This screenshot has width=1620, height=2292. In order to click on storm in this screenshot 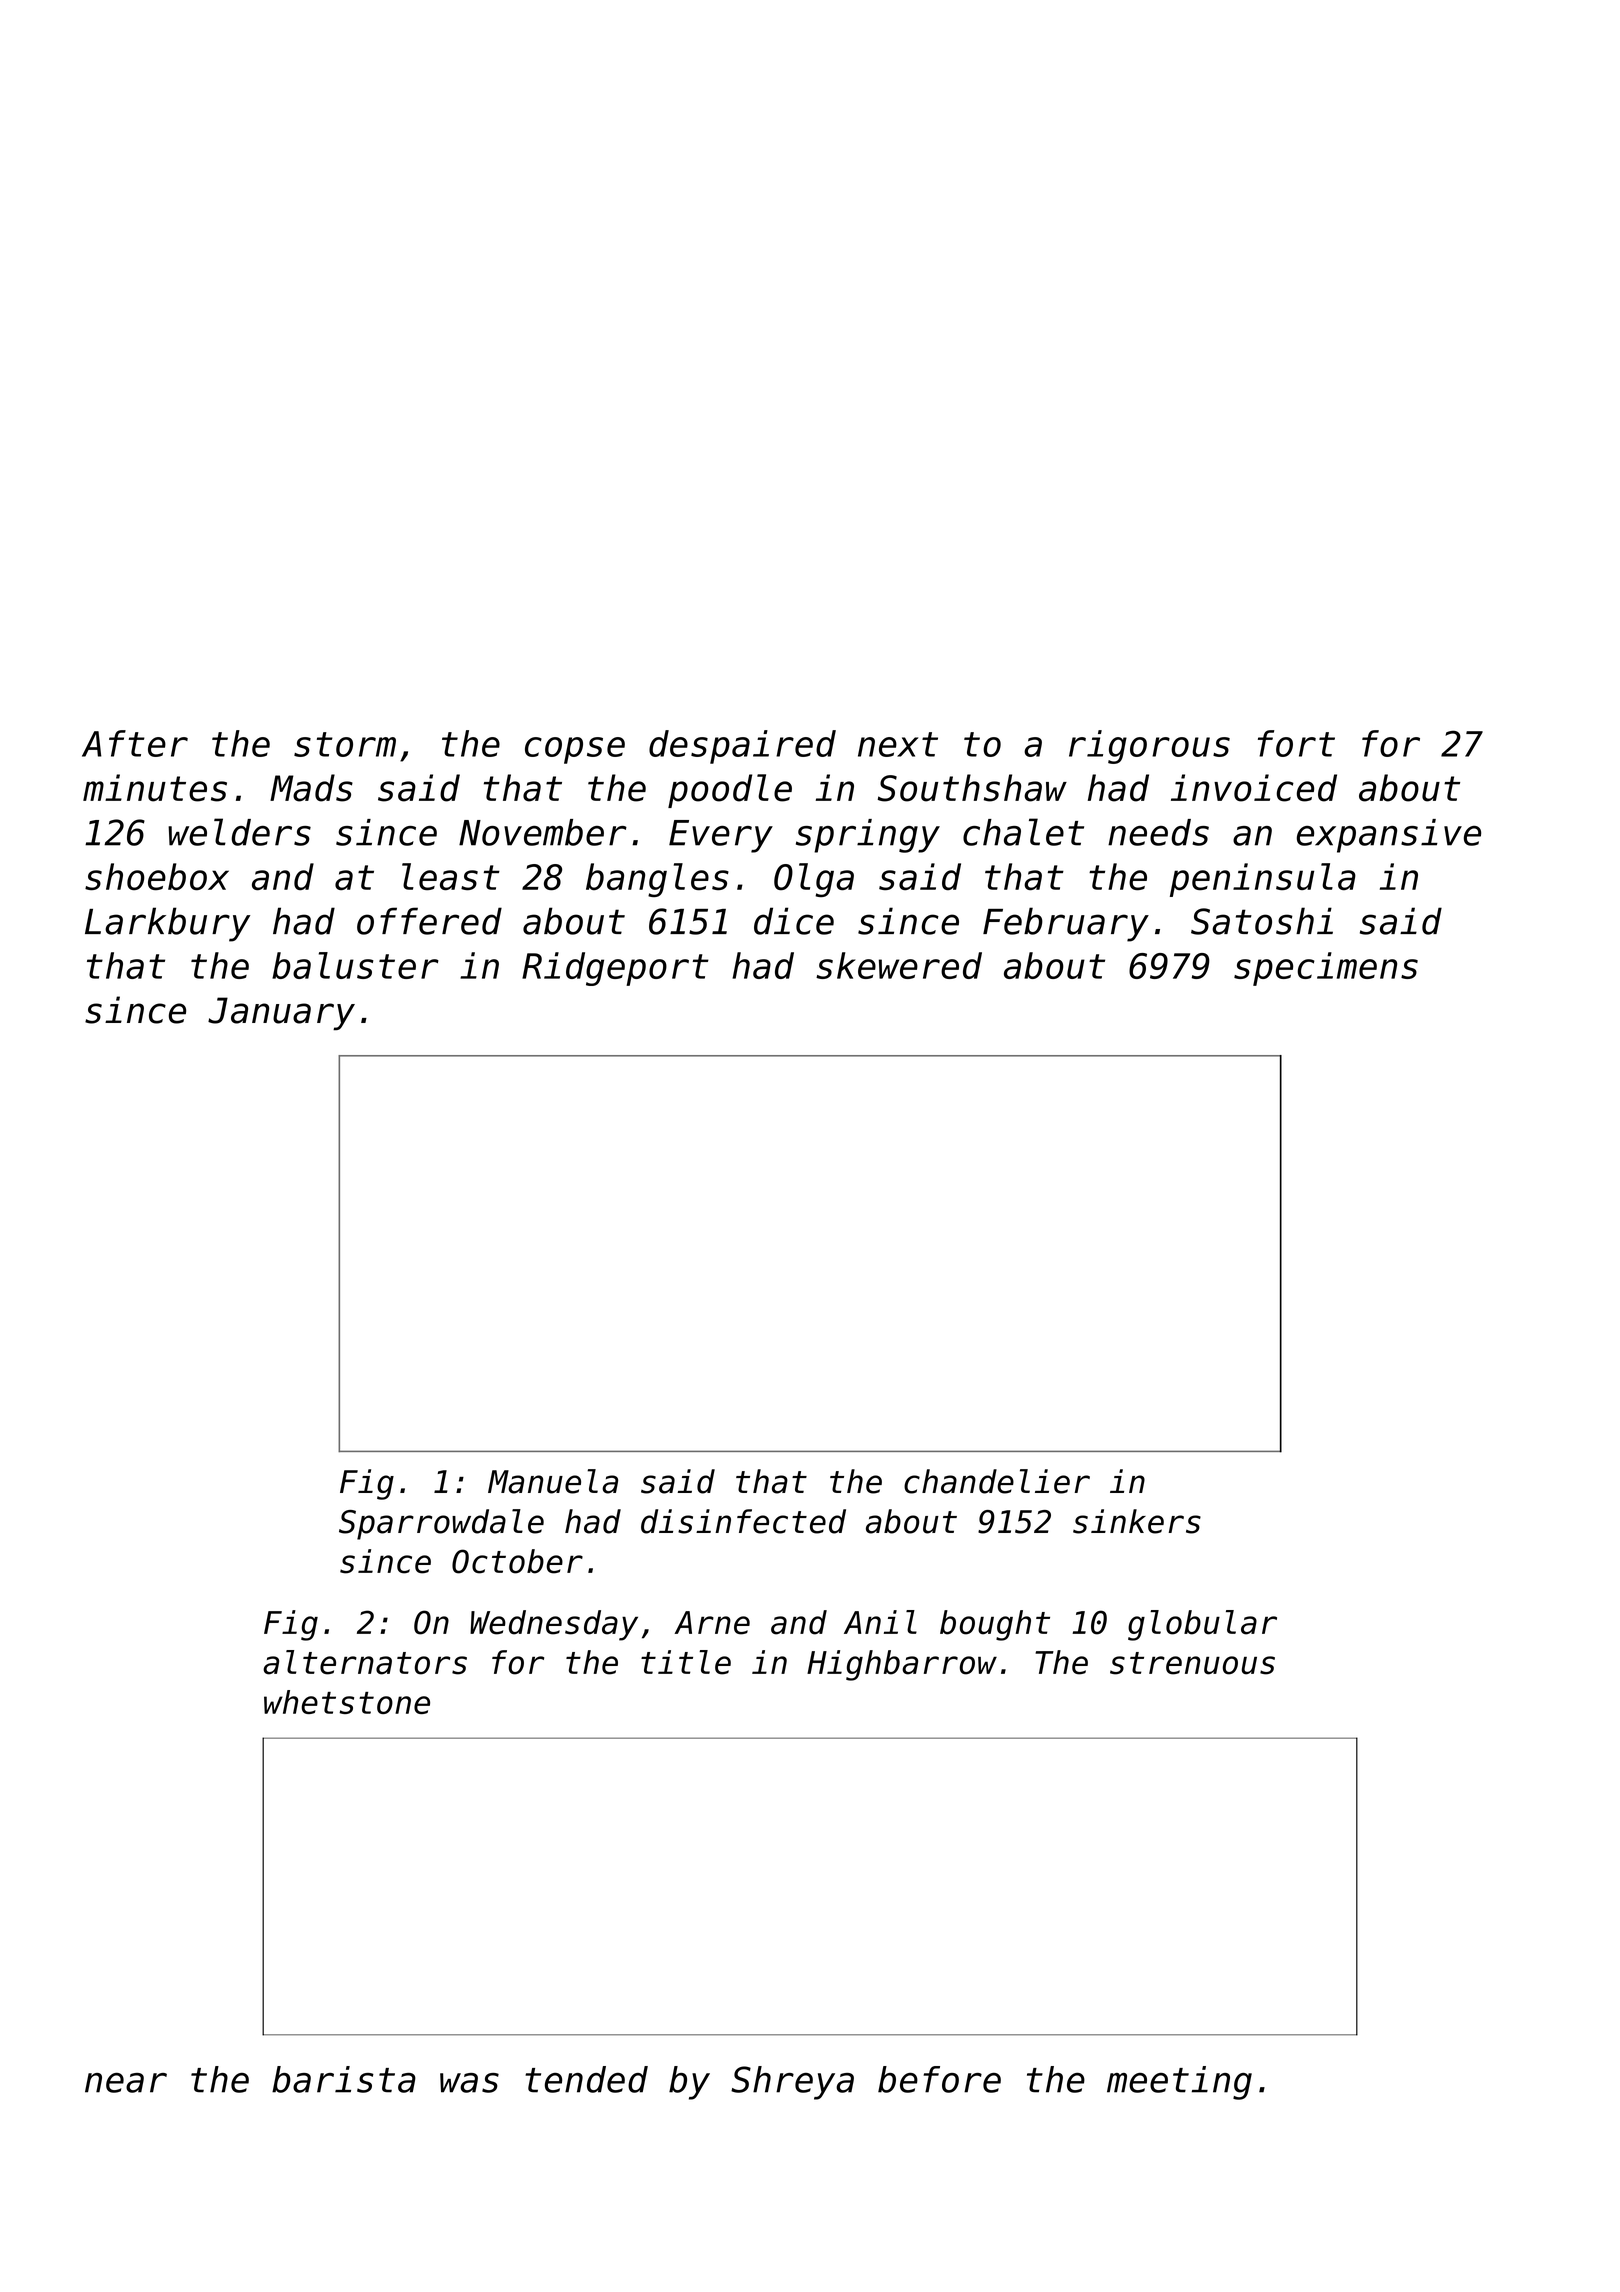, I will do `click(345, 744)`.
